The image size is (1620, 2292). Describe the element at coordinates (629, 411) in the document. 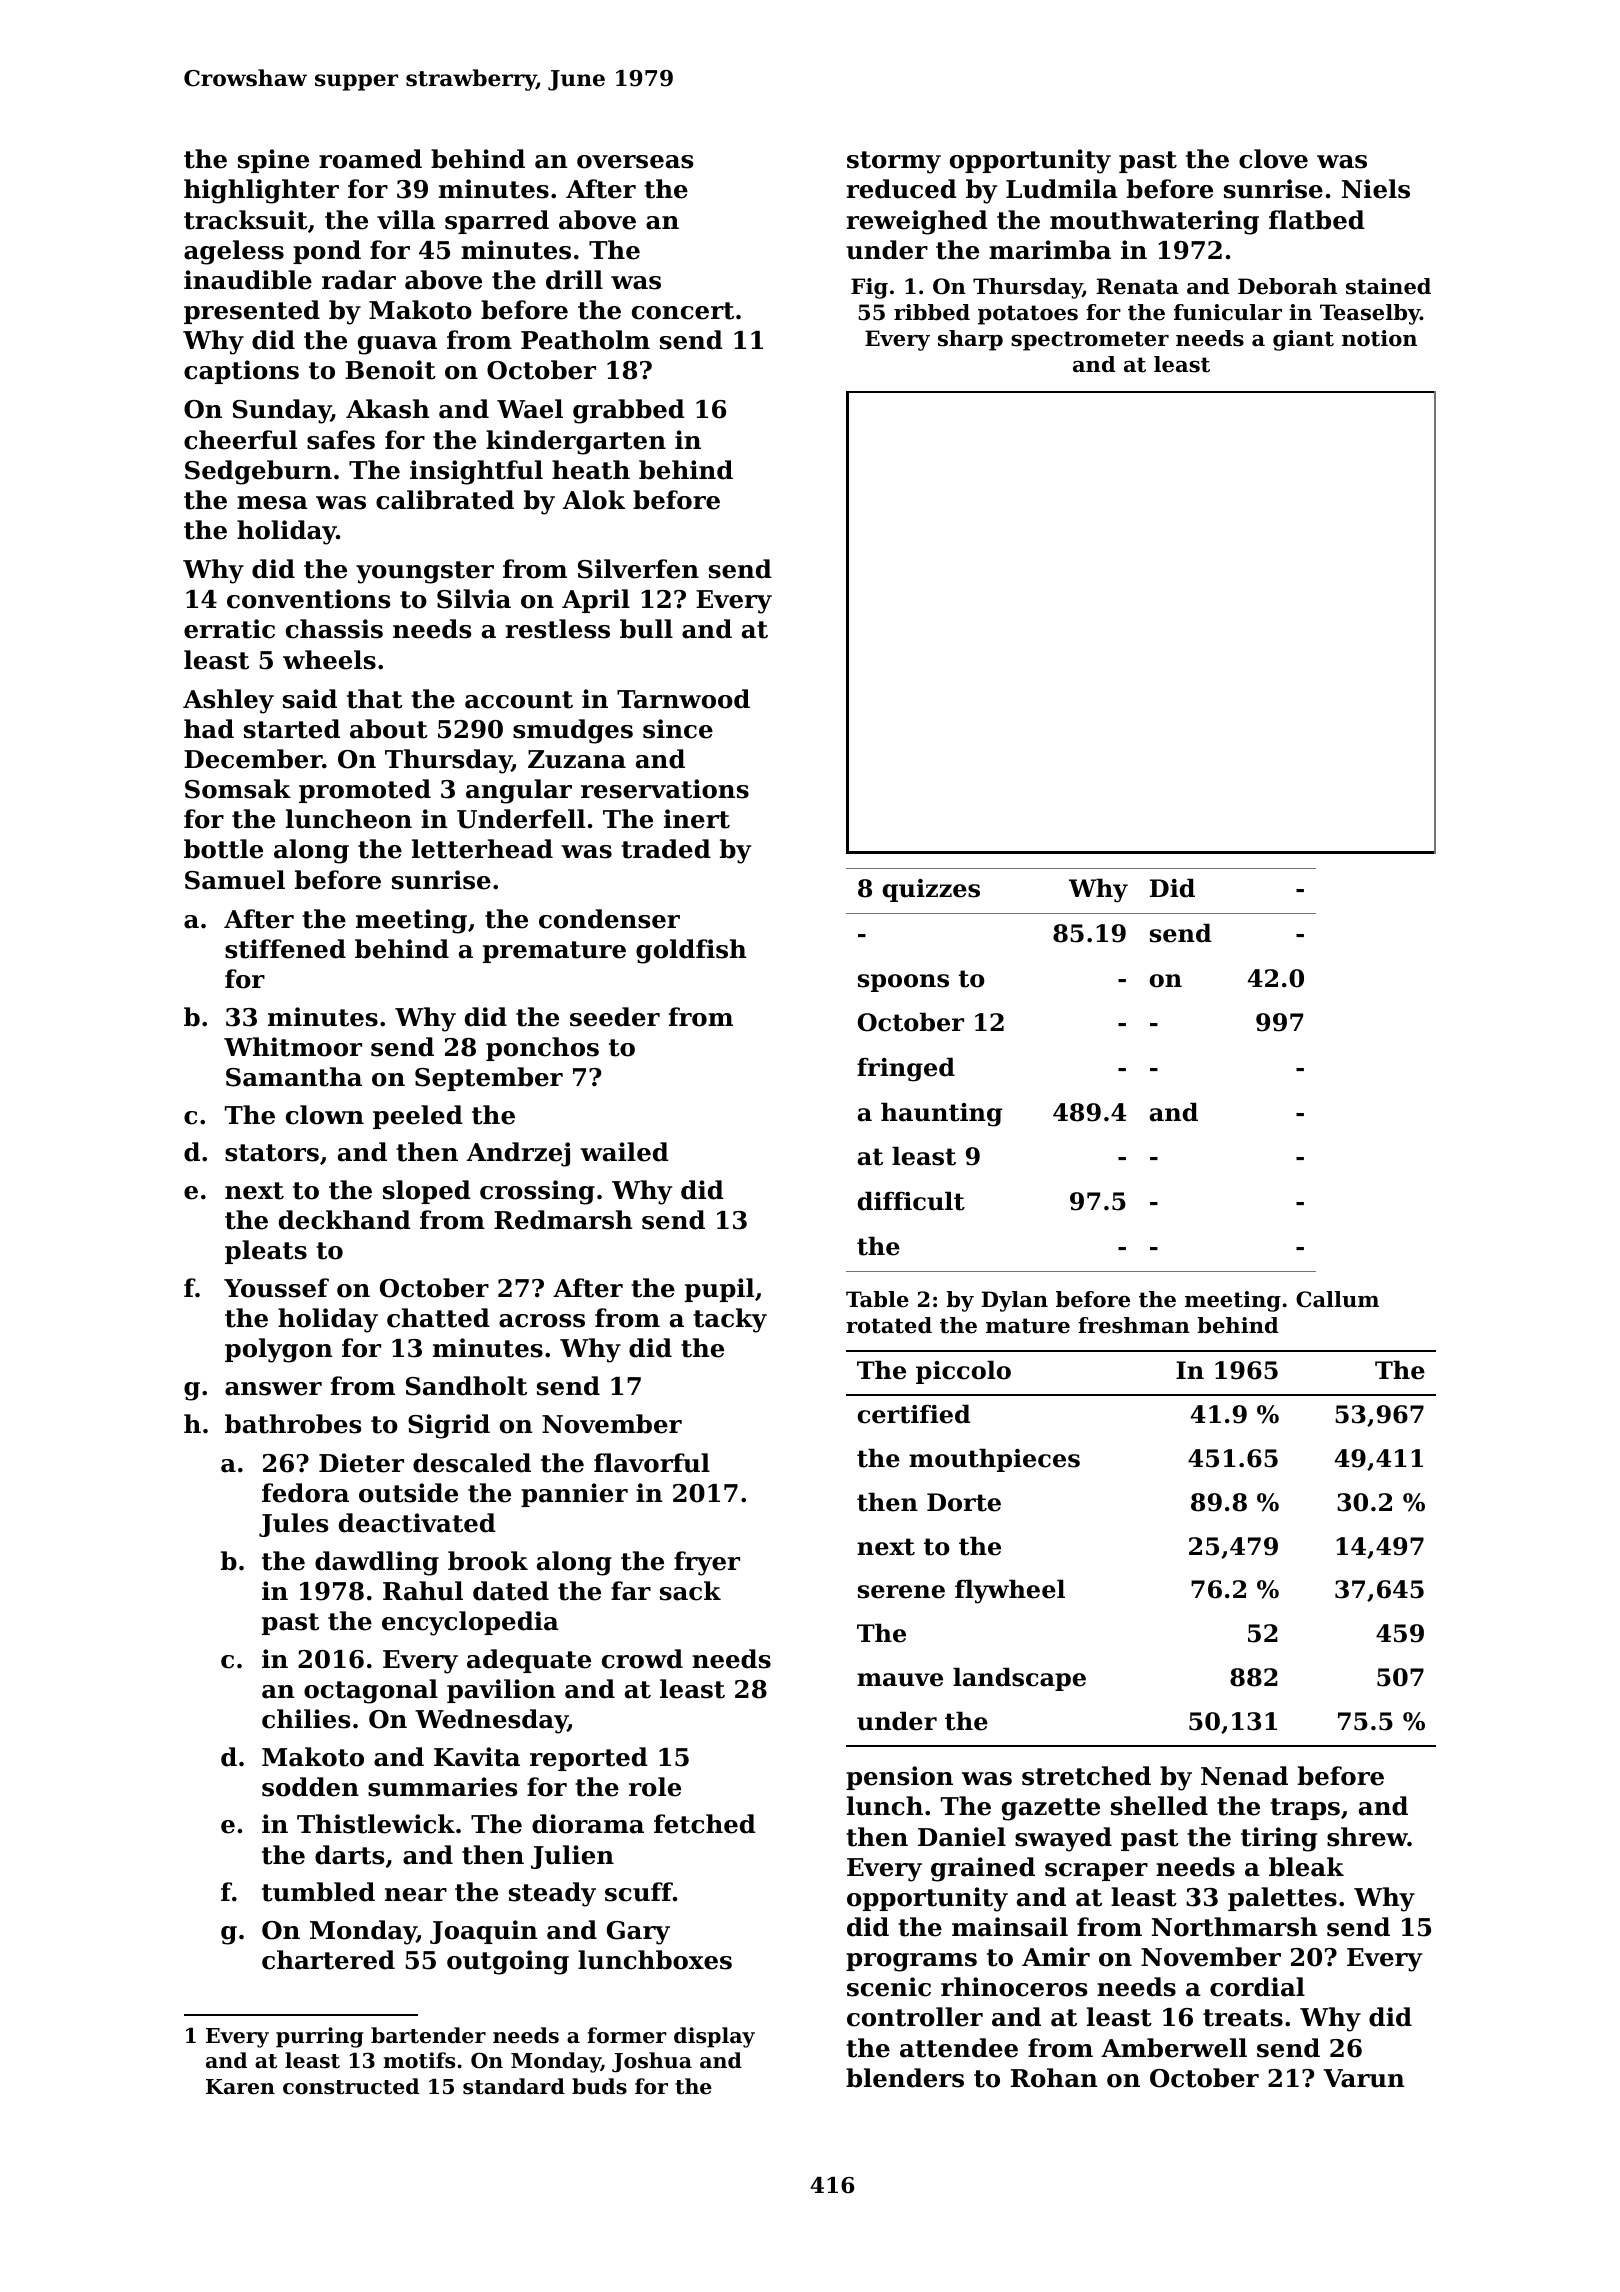

I see `grabbed` at that location.
